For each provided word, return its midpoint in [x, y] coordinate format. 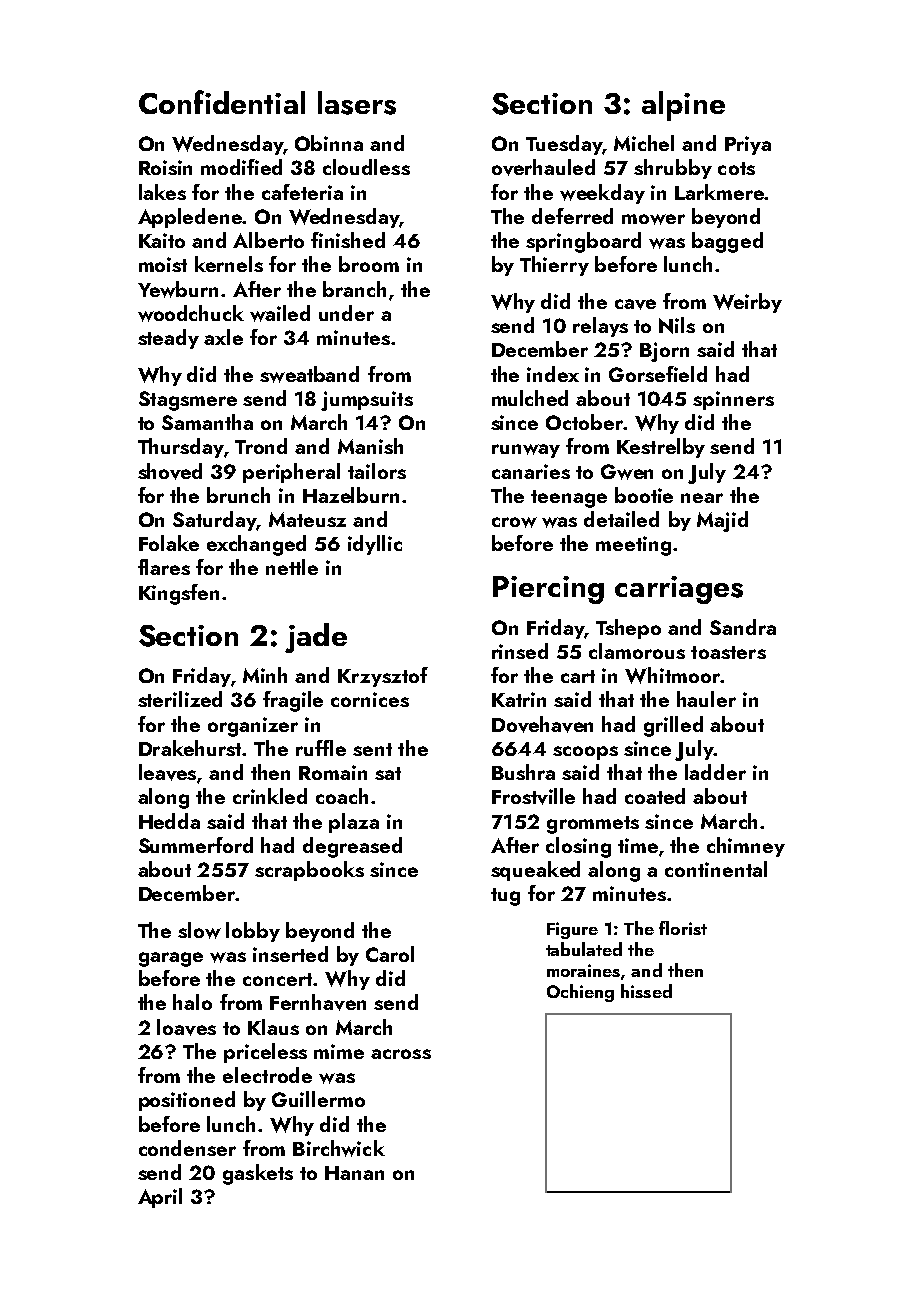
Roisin [165, 167]
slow [199, 930]
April [160, 1198]
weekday [602, 194]
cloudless [366, 167]
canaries [531, 471]
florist [683, 928]
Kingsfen [179, 594]
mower [653, 219]
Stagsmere [188, 401]
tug [505, 897]
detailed [621, 519]
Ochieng [580, 993]
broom [369, 264]
